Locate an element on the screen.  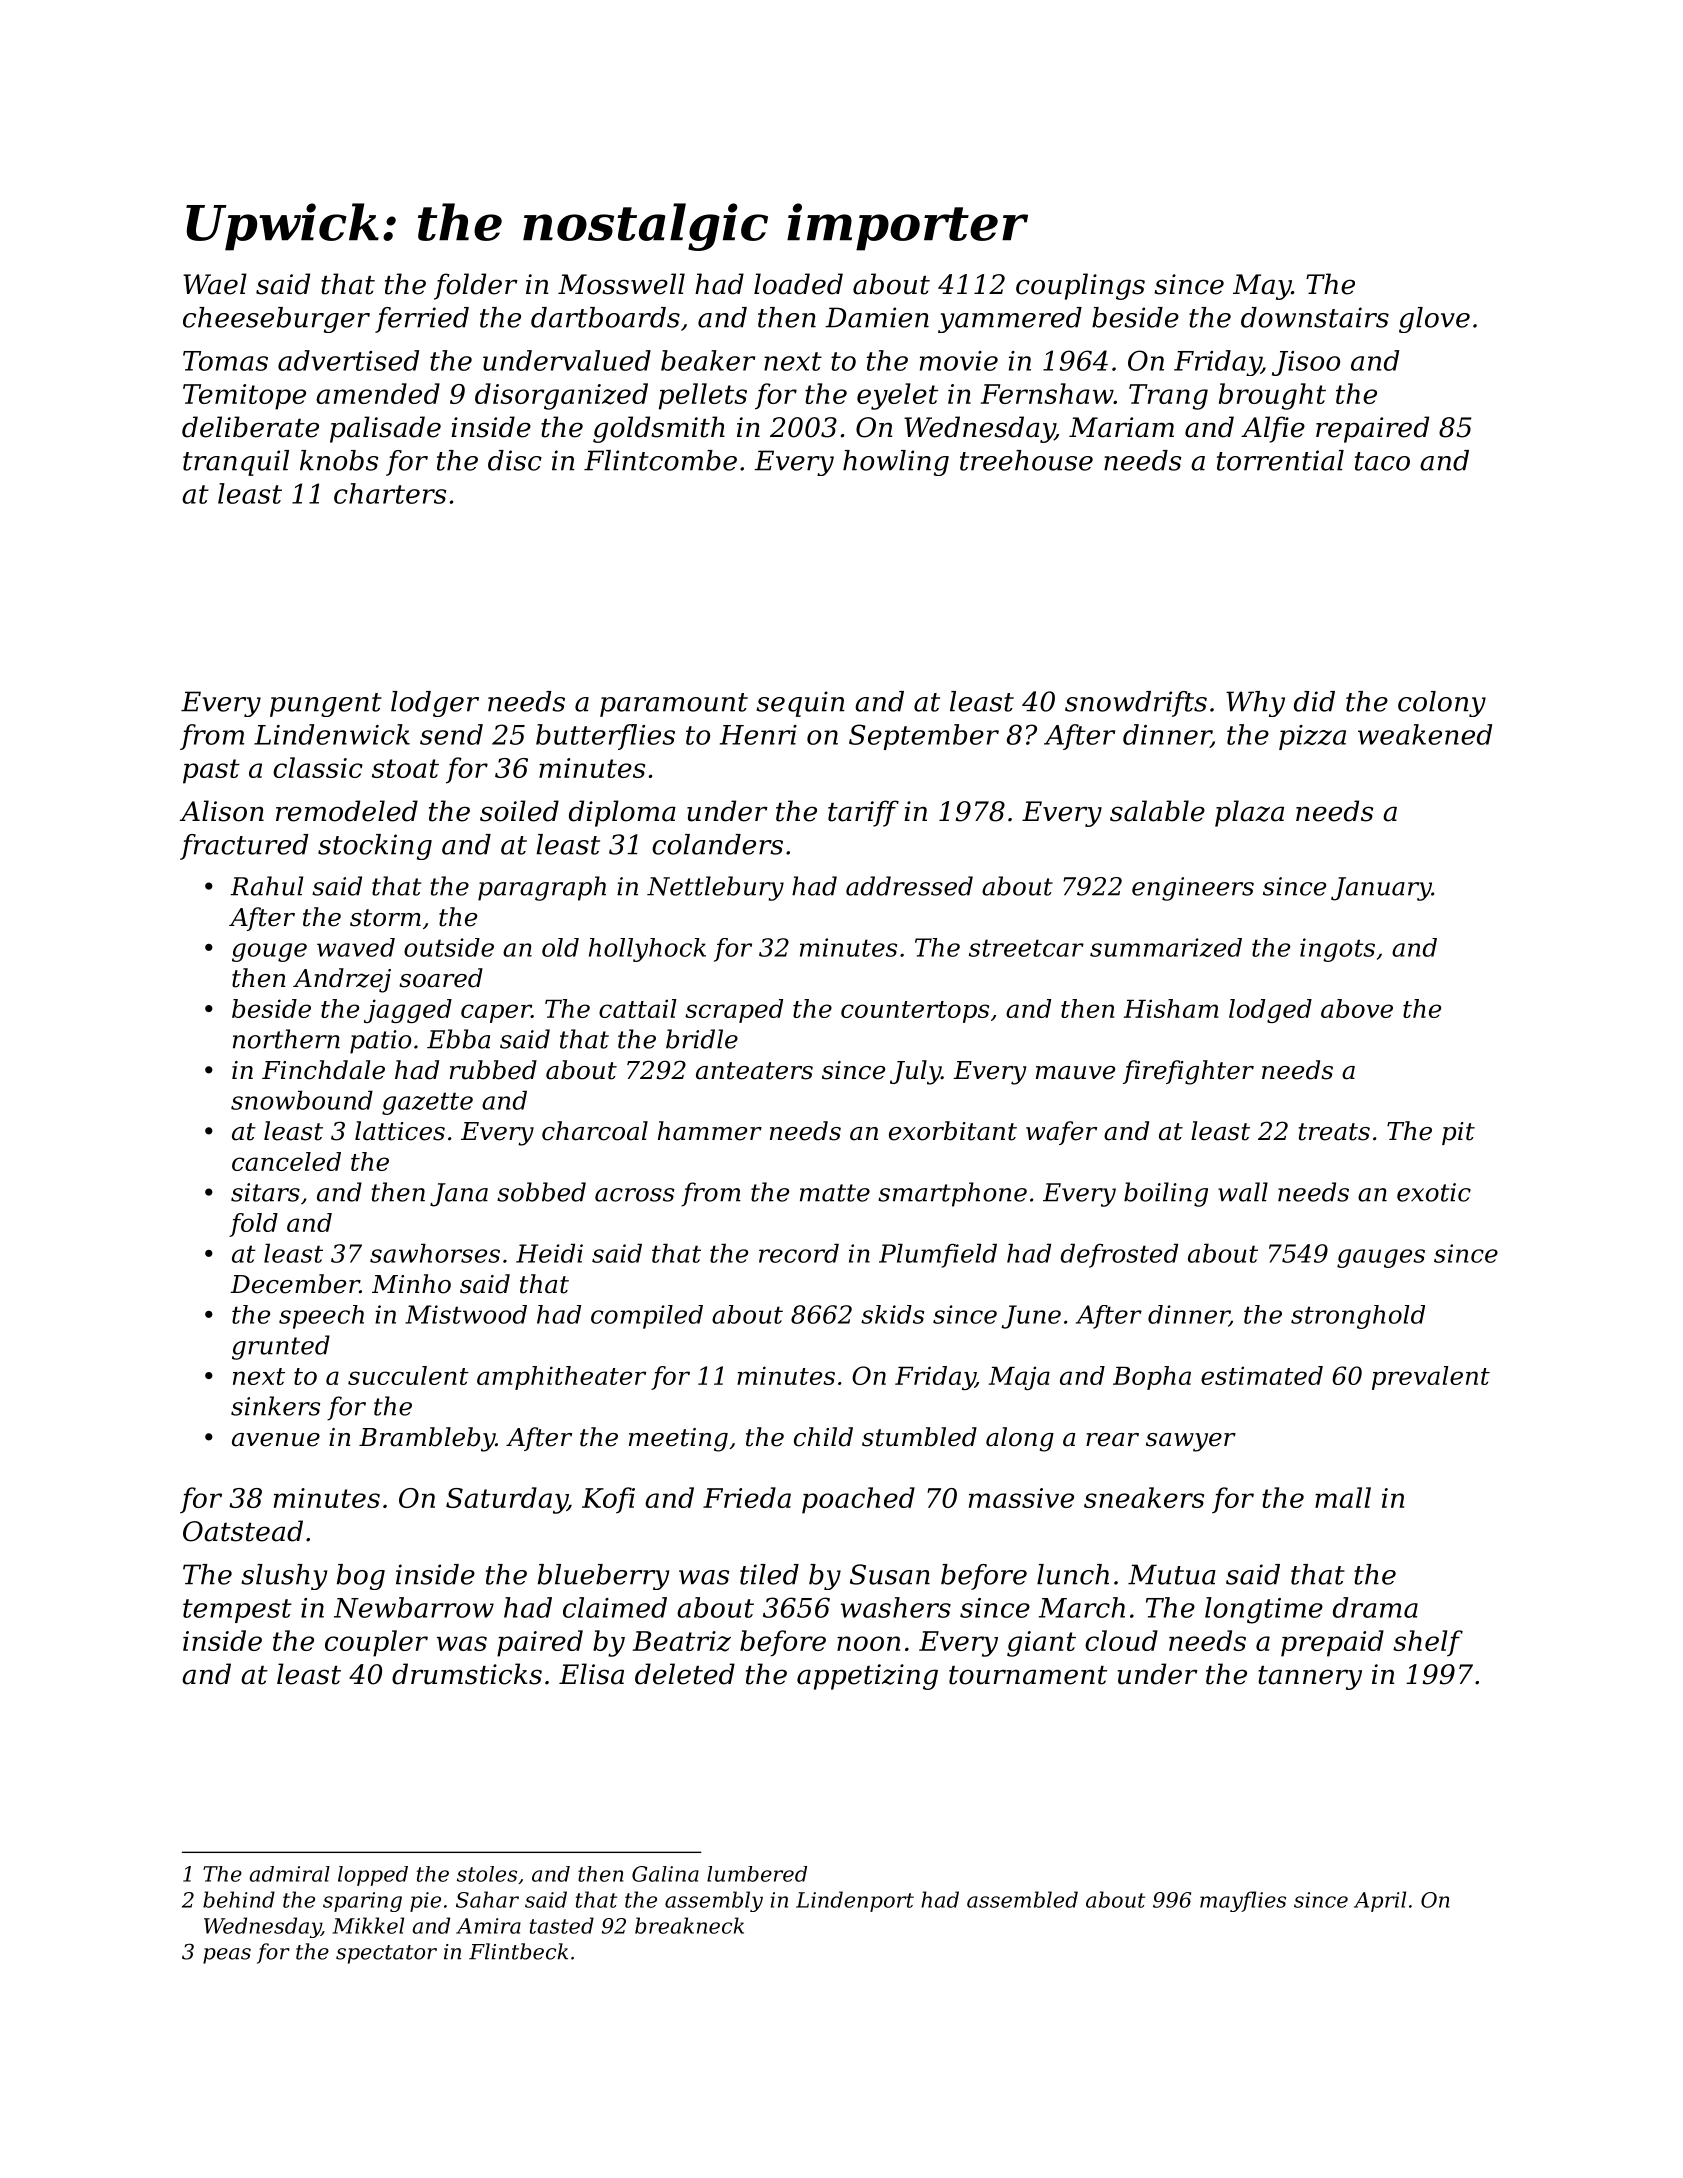
prevalent is located at coordinates (1431, 1378).
